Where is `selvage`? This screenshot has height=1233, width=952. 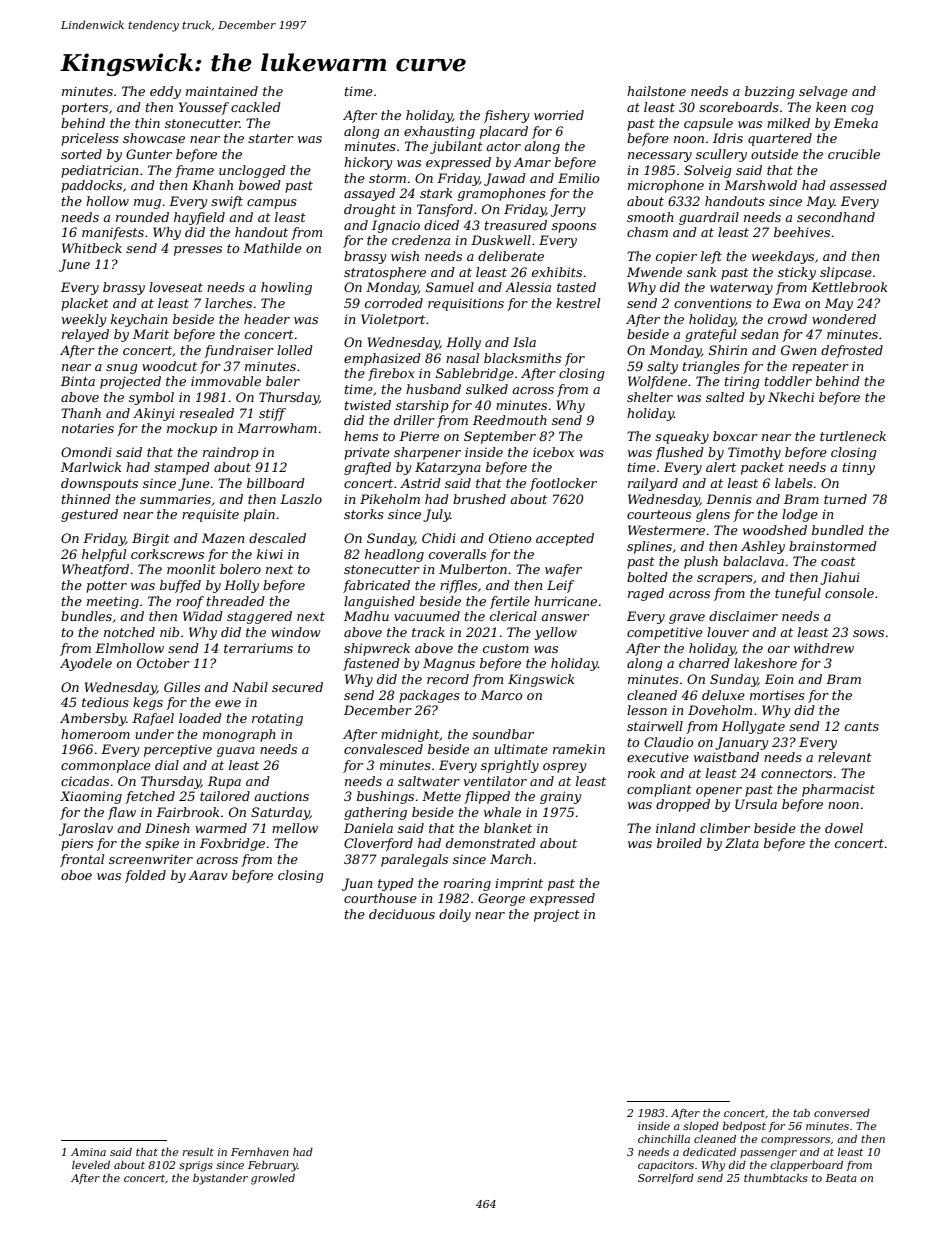 selvage is located at coordinates (823, 92).
